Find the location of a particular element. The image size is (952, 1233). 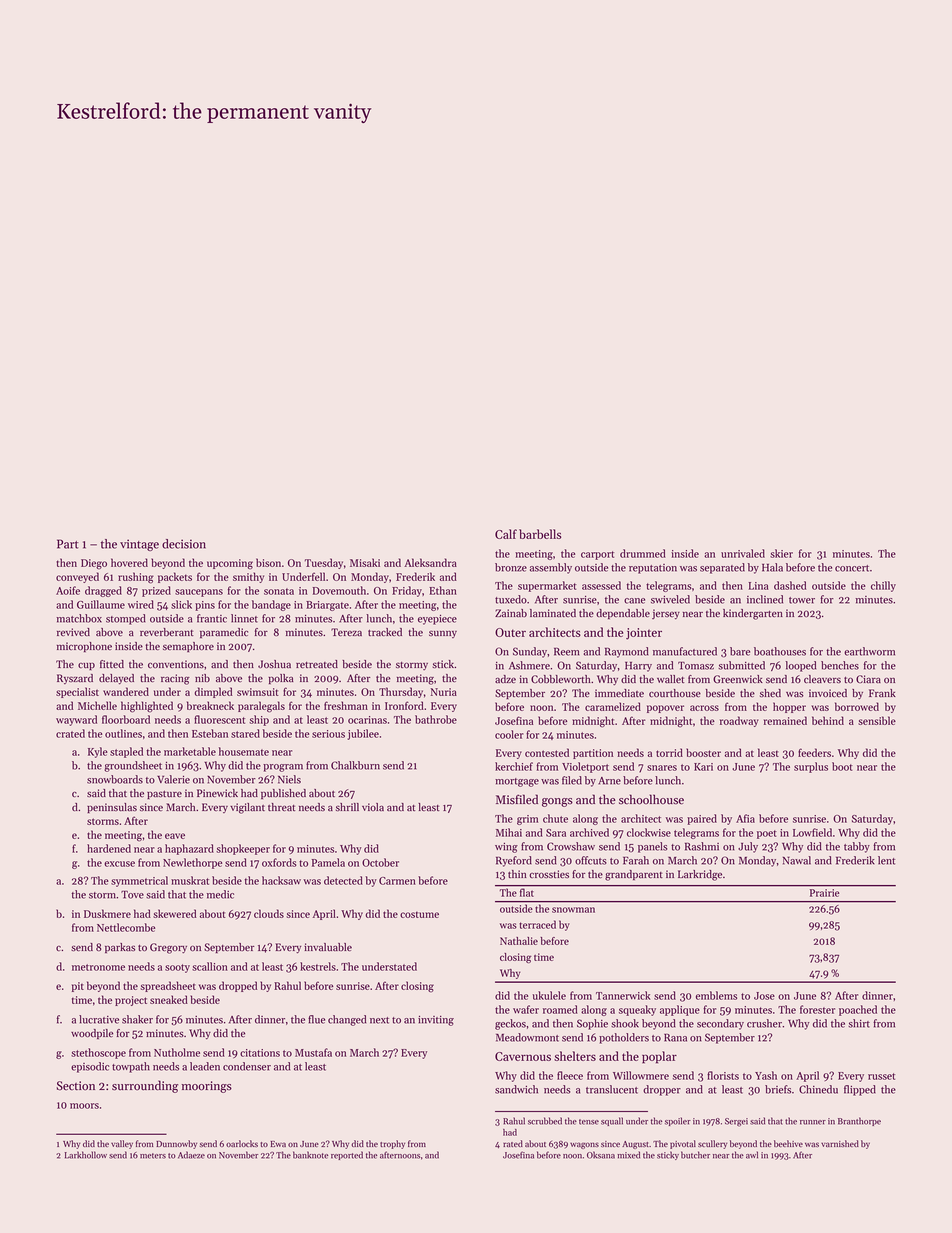

Section is located at coordinates (75, 1086).
